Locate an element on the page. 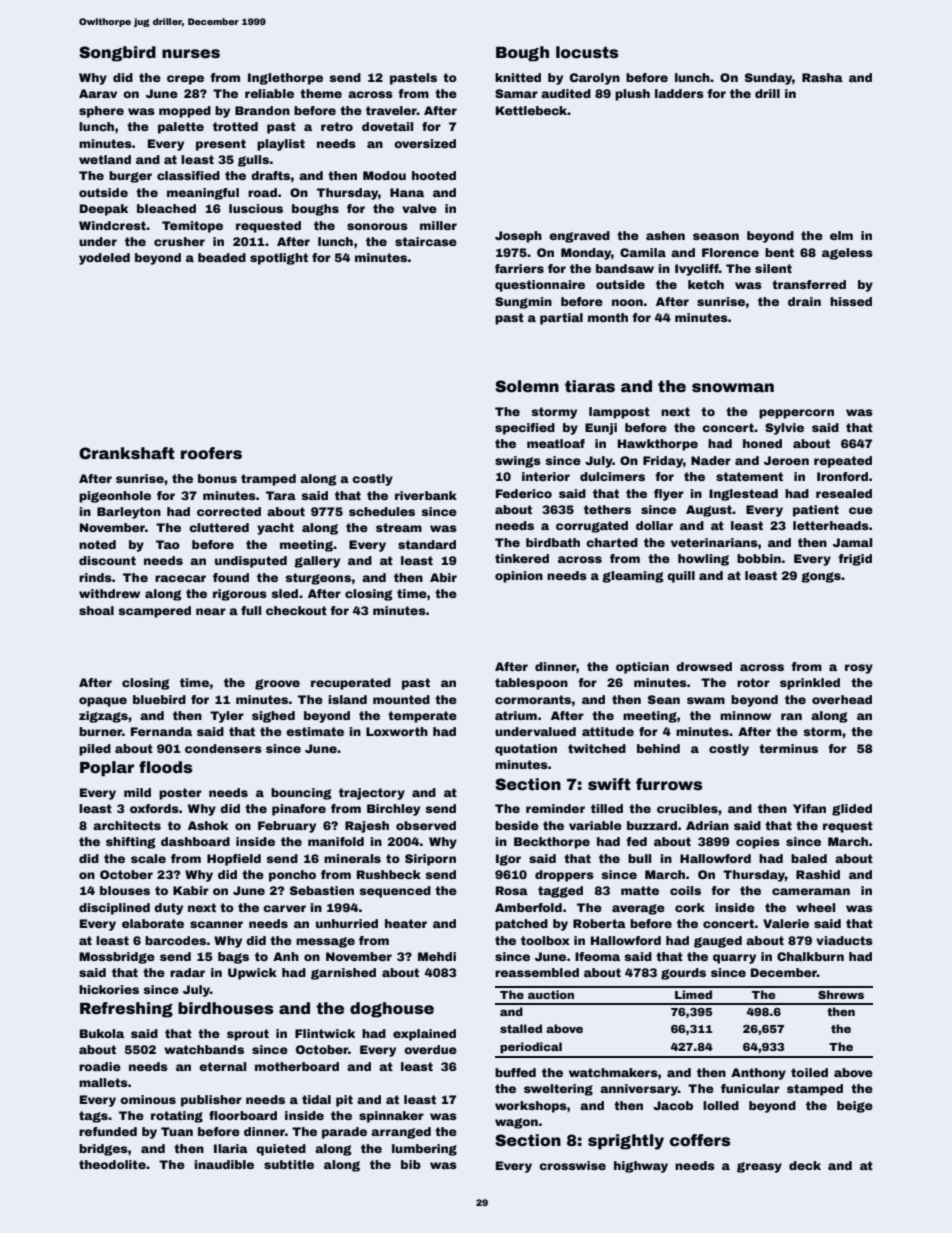 The height and width of the image is (1233, 952). bent is located at coordinates (779, 252).
